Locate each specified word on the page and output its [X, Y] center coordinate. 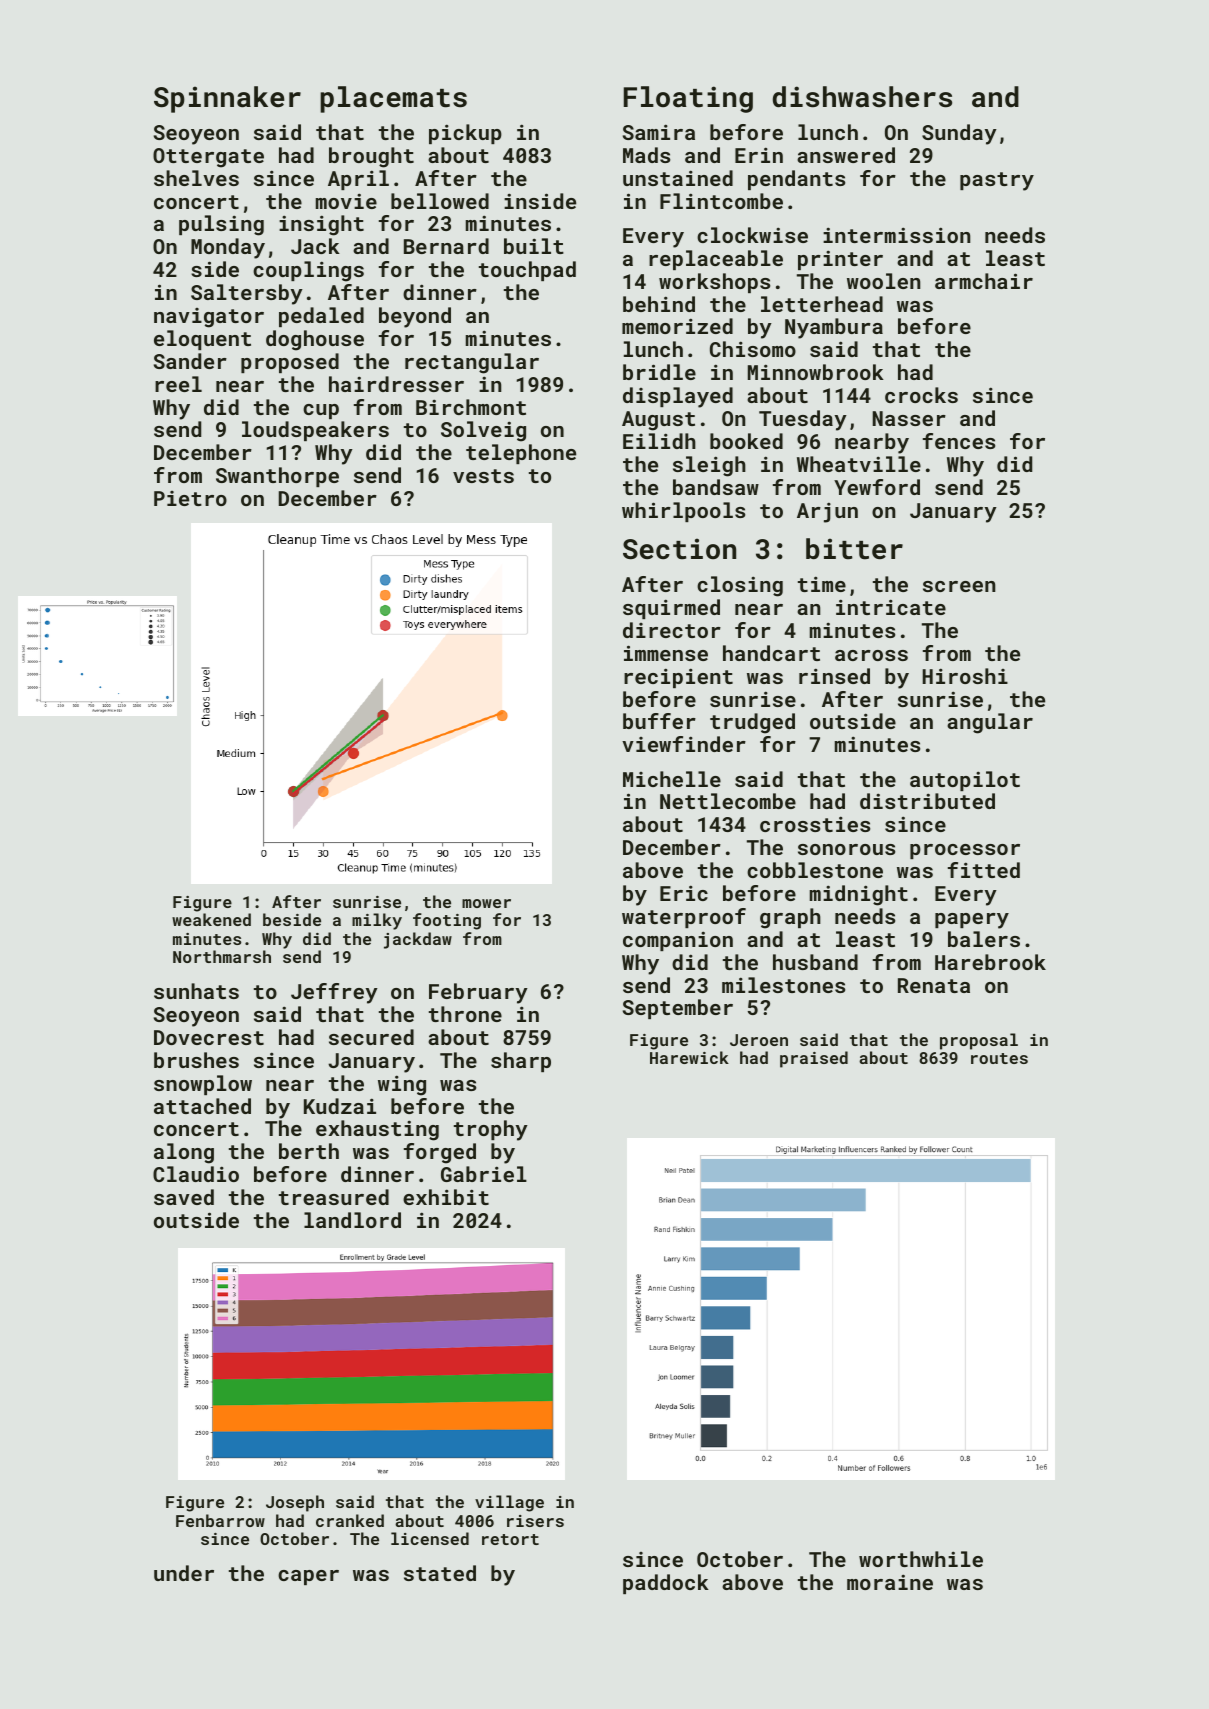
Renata [934, 985]
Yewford [877, 487]
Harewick [689, 1057]
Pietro [190, 498]
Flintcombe [721, 201]
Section [679, 549]
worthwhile [921, 1559]
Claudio [196, 1174]
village [509, 1503]
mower [486, 903]
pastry [997, 181]
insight [321, 225]
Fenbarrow [220, 1520]
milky [377, 921]
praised [814, 1059]
